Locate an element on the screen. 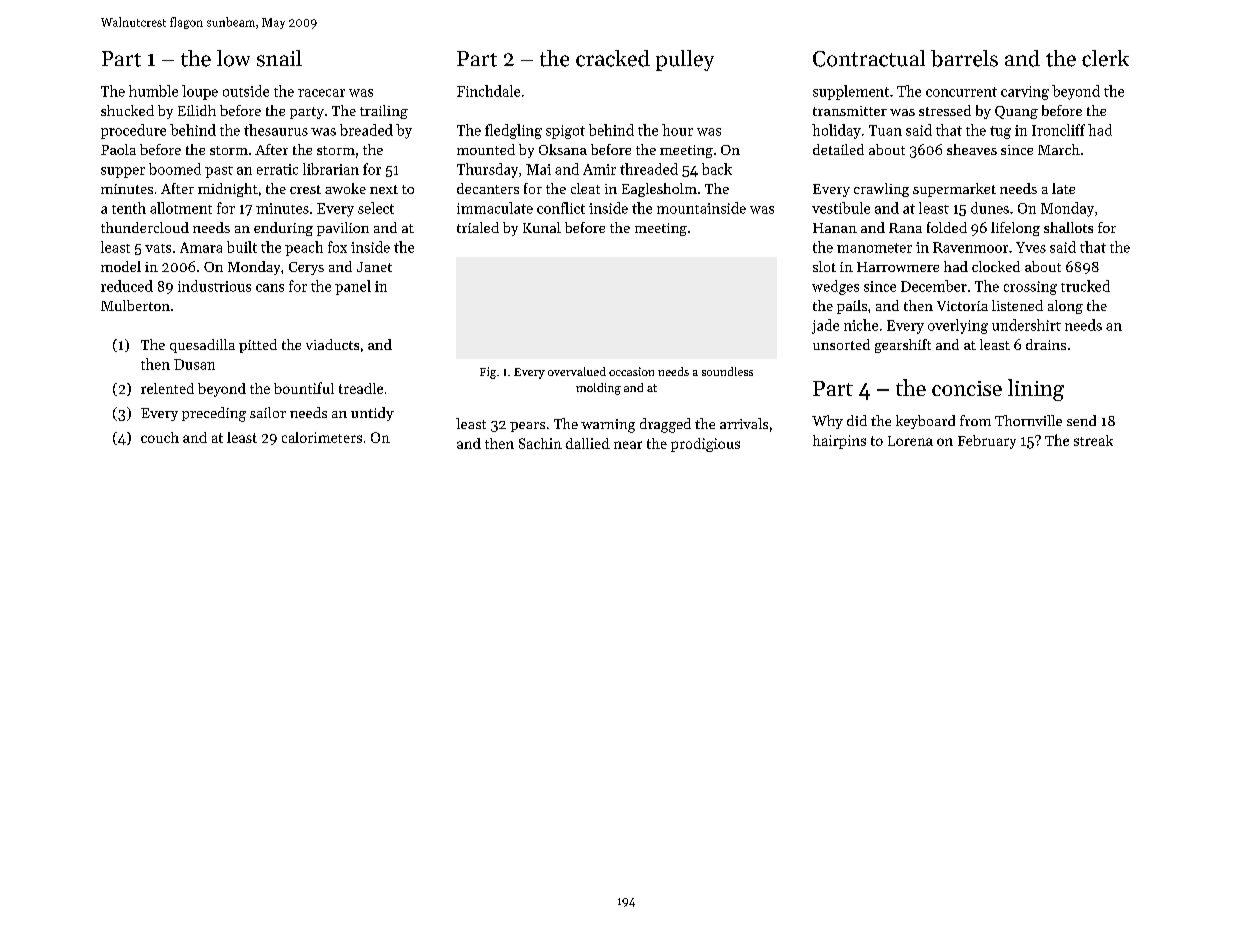 The image size is (1233, 952). Finchdale is located at coordinates (488, 91).
